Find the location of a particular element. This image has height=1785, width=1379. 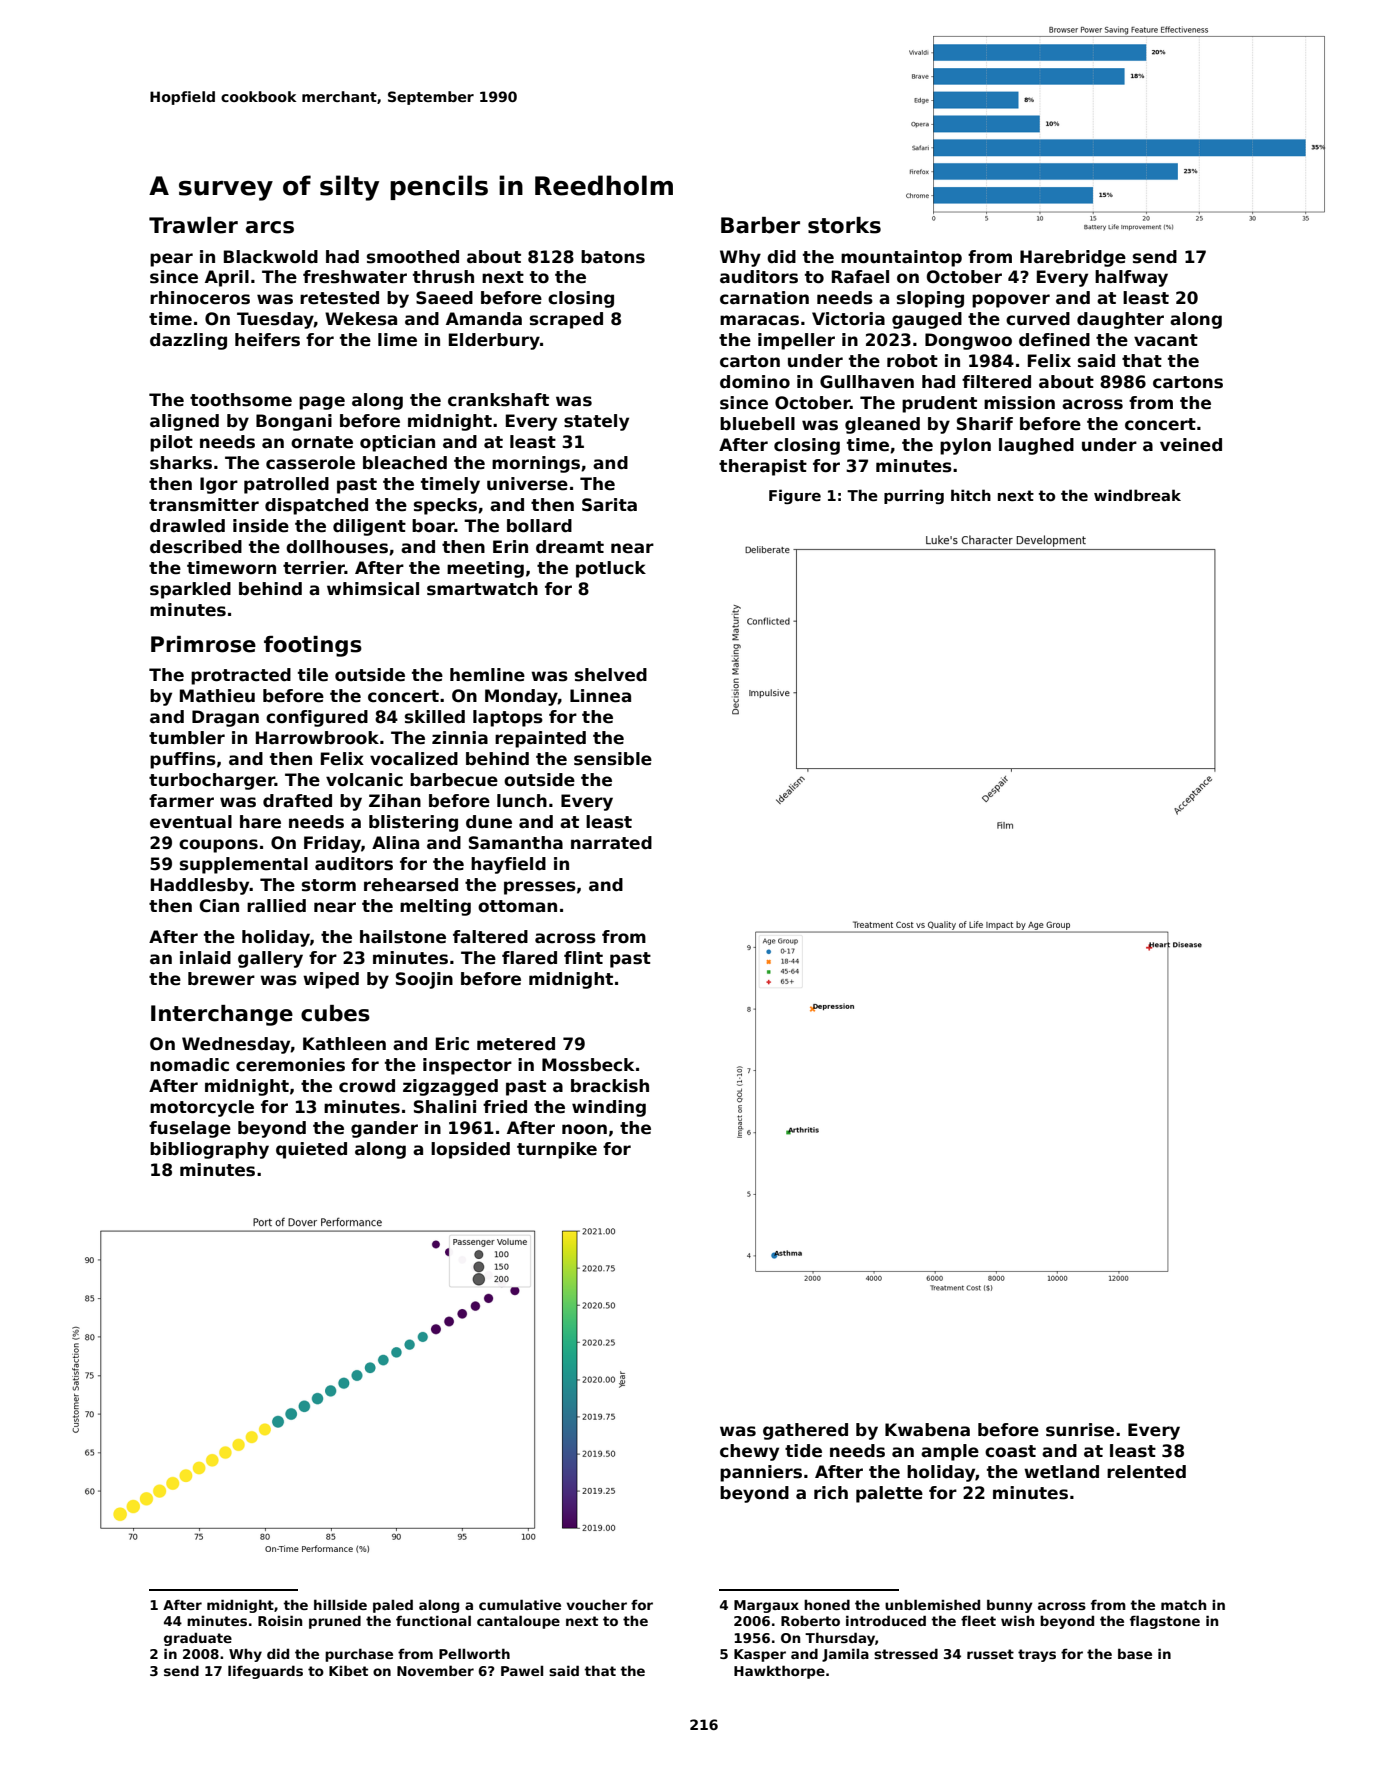

therapist is located at coordinates (763, 467).
